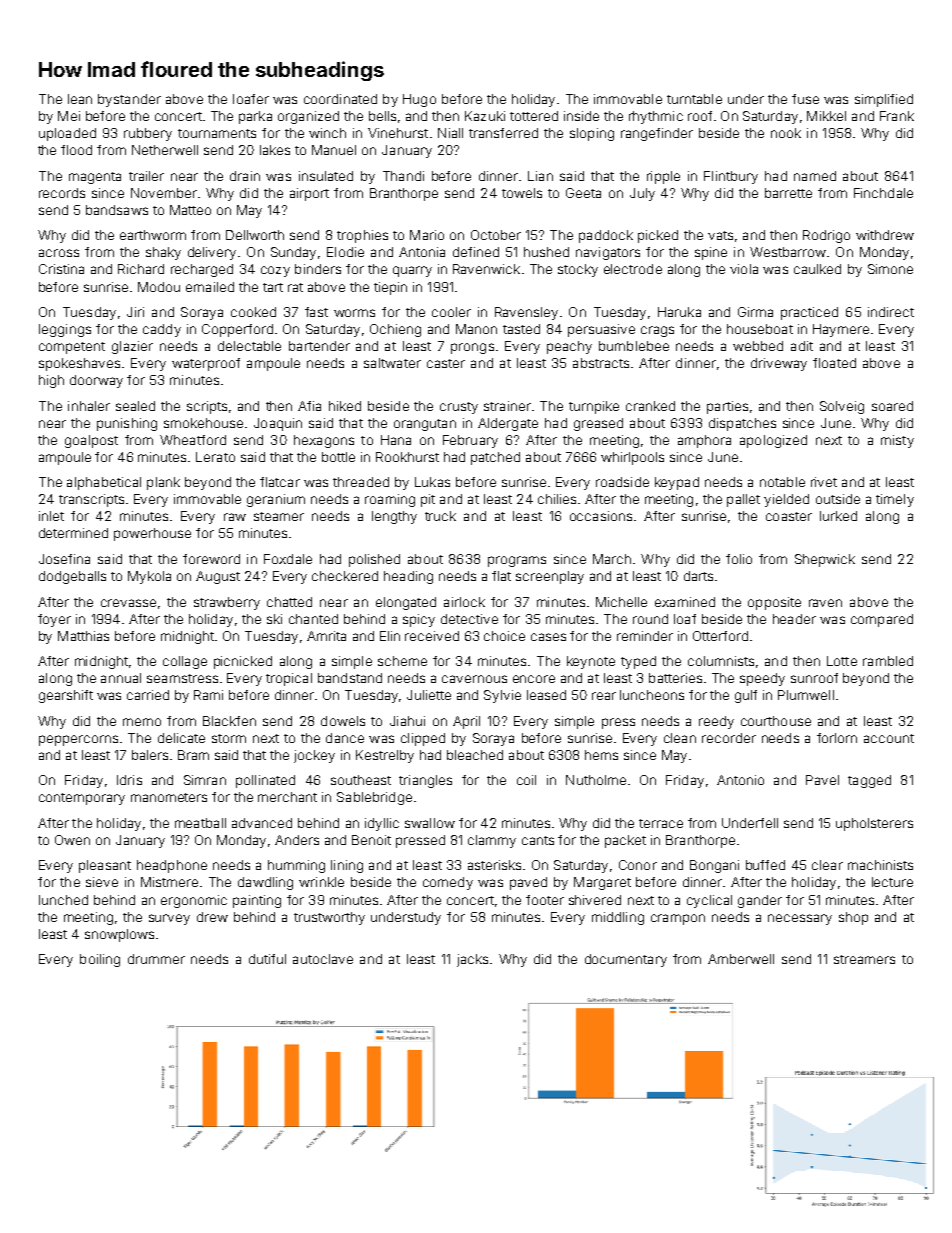 This page has height=1233, width=952. Describe the element at coordinates (326, 176) in the page. I see `insulated` at that location.
